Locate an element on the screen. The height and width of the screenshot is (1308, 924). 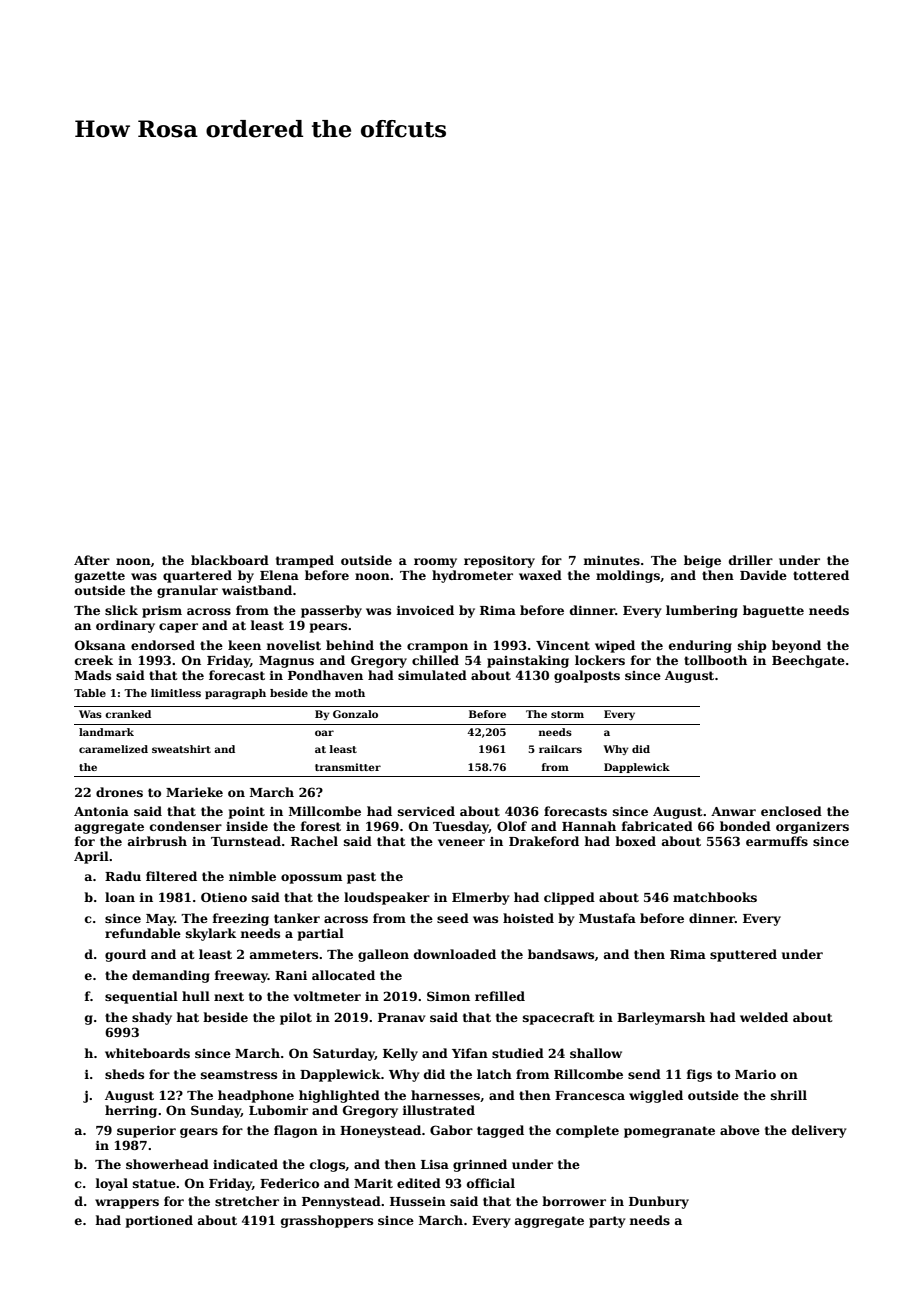
illustrated is located at coordinates (438, 1110).
